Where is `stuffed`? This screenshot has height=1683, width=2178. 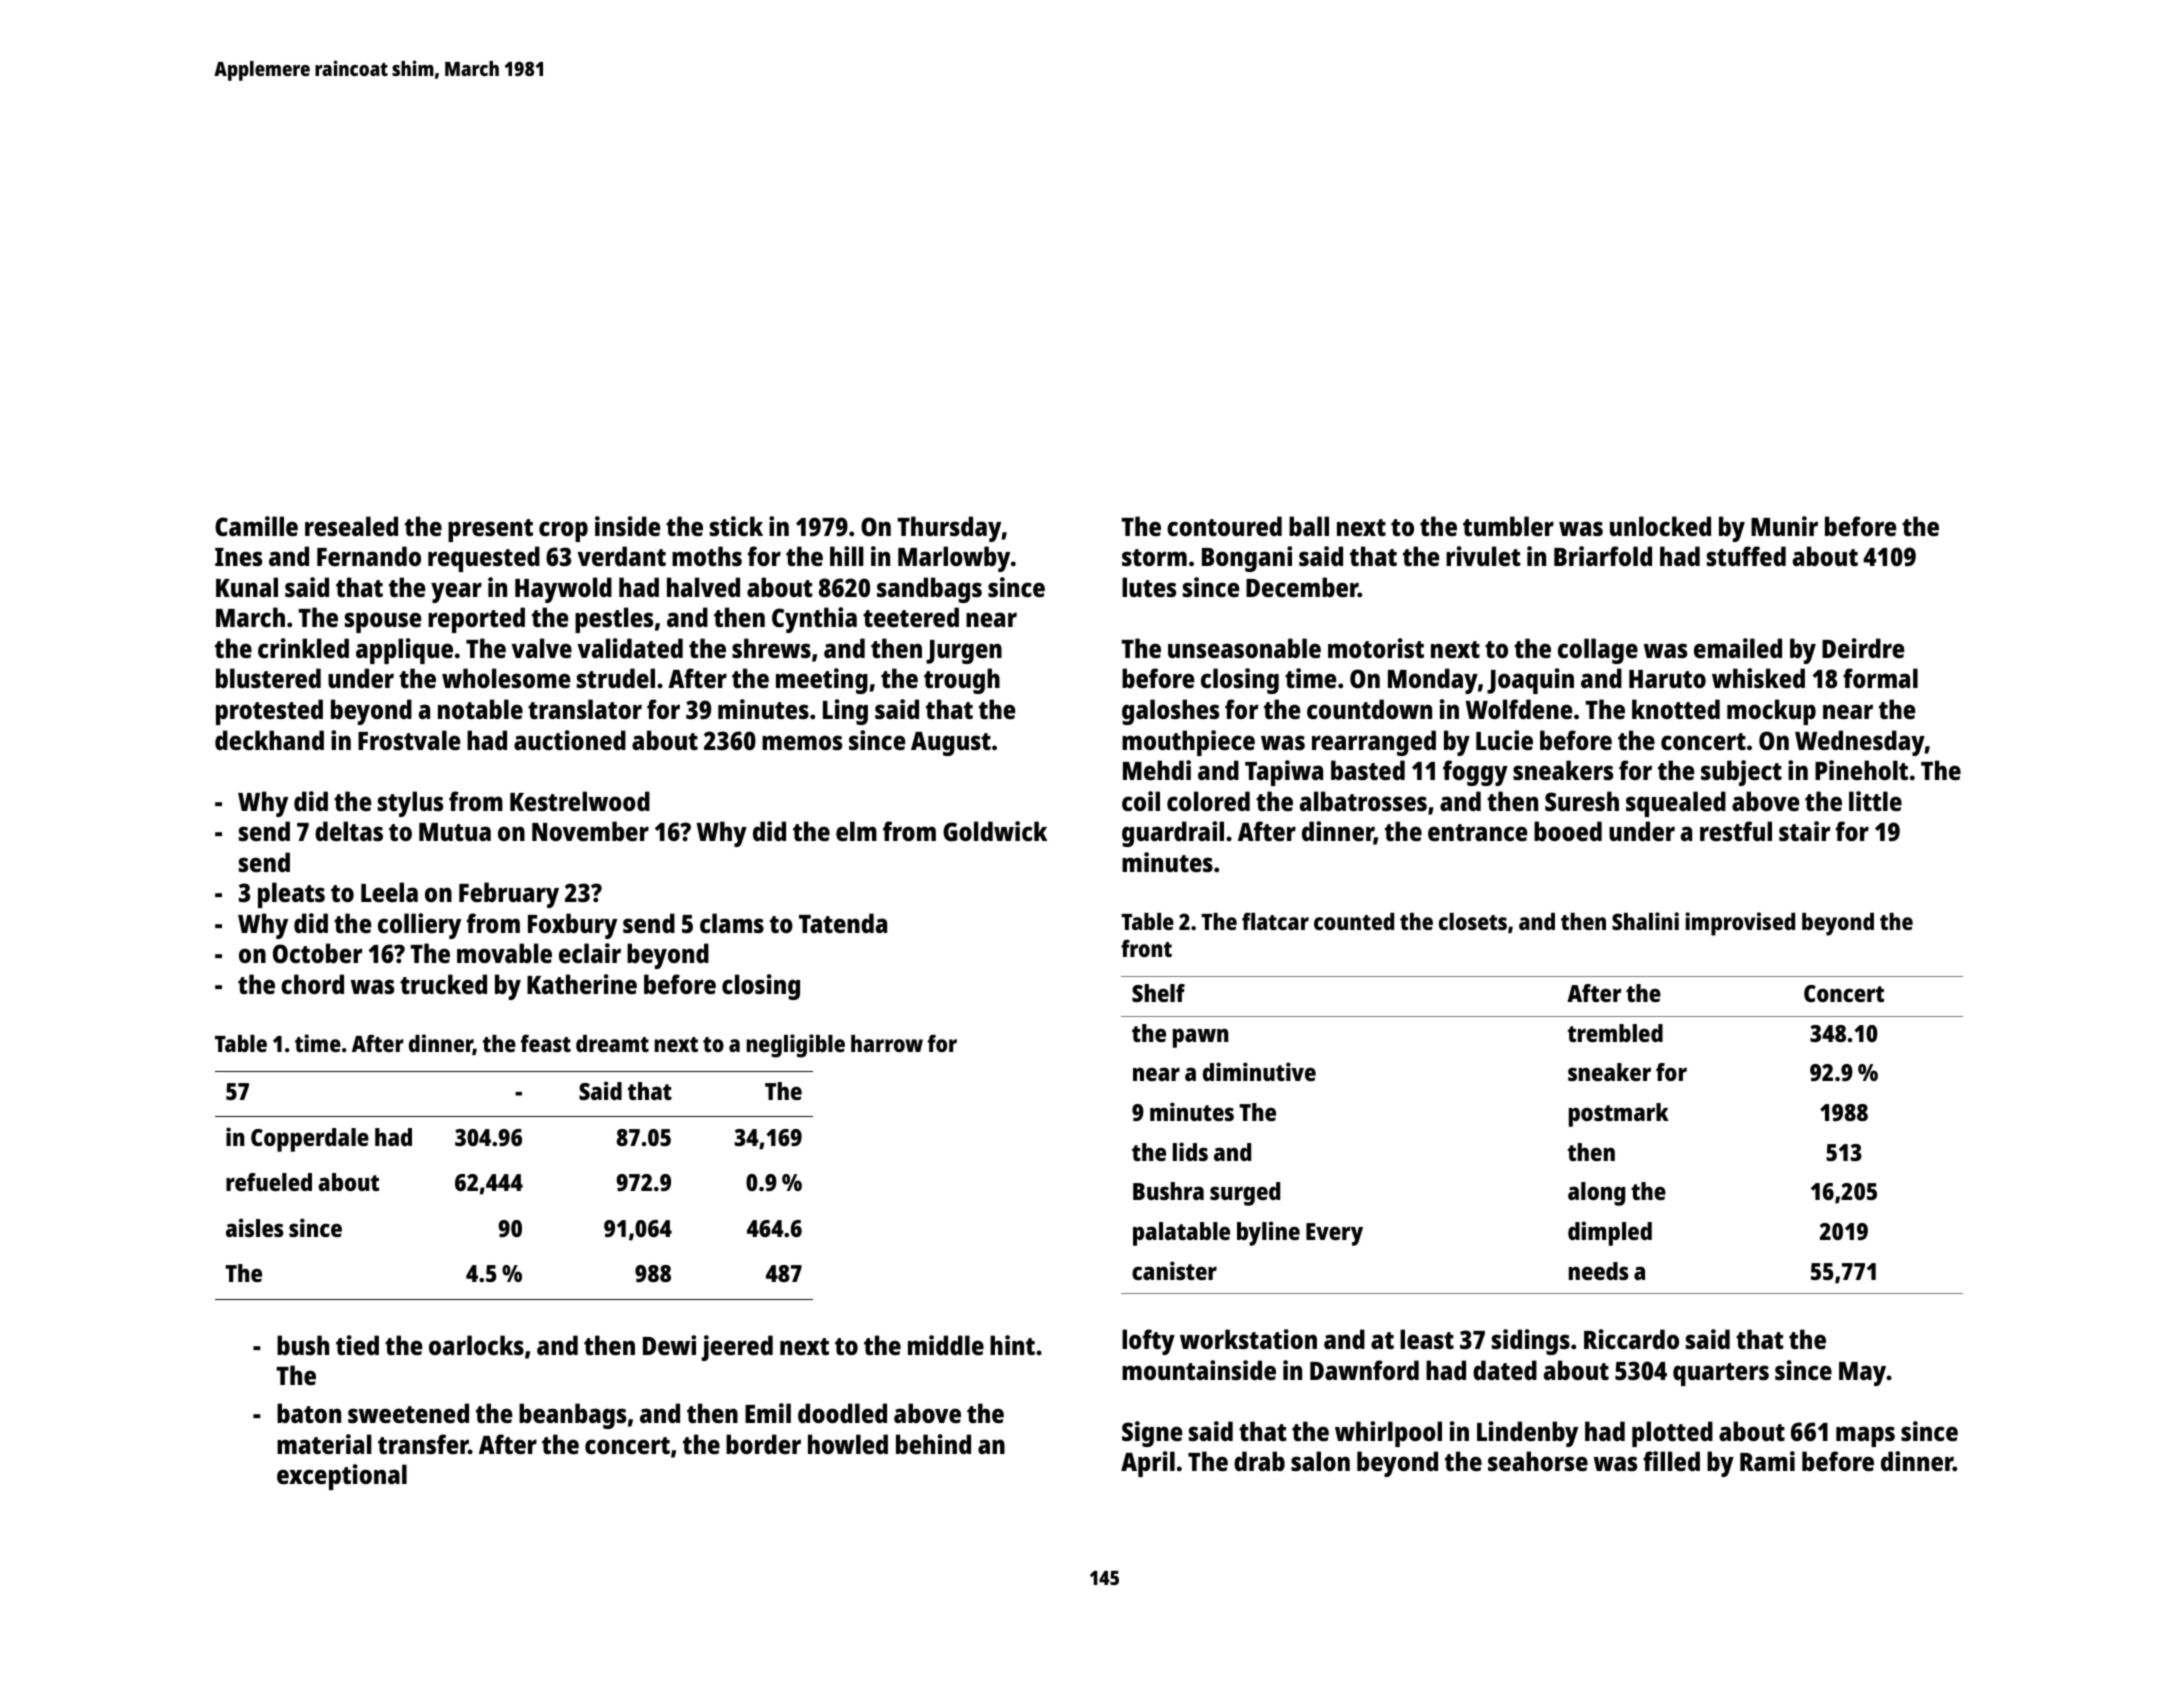 stuffed is located at coordinates (1746, 556).
